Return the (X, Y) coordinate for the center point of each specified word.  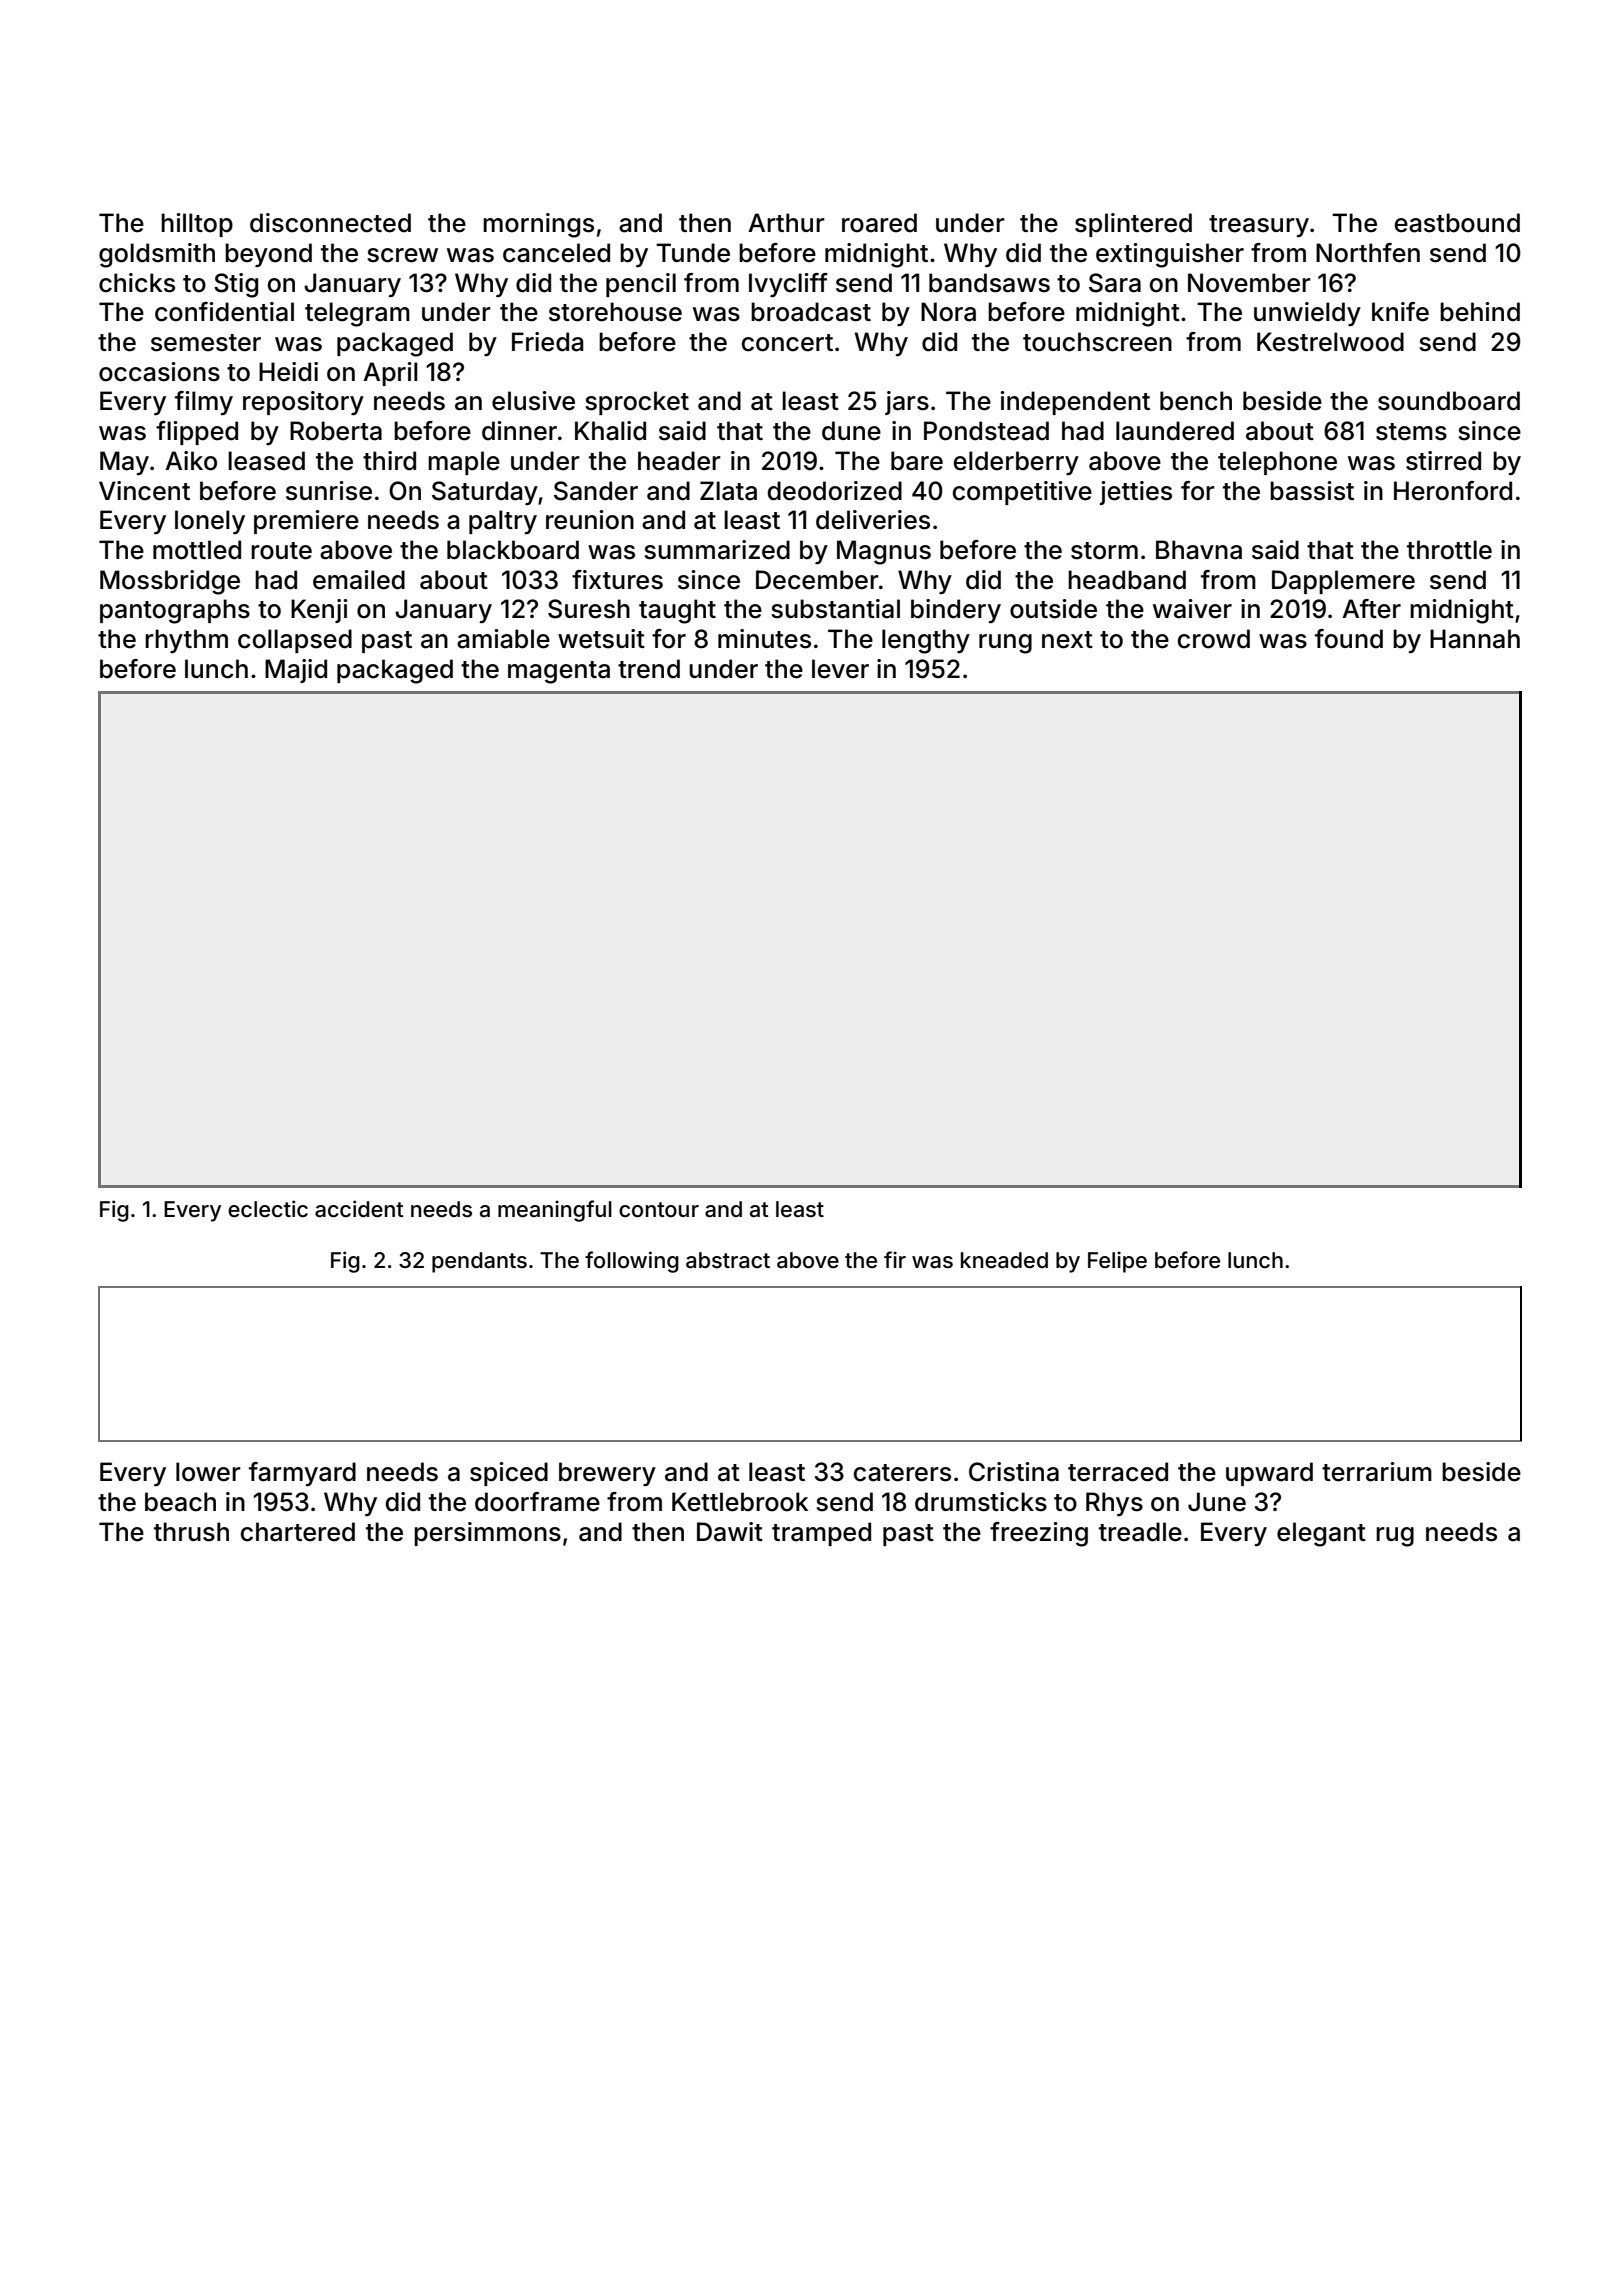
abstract (728, 1260)
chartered (298, 1532)
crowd (1214, 639)
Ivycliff (788, 285)
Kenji (319, 611)
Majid (296, 671)
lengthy (926, 641)
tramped (821, 1534)
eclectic (268, 1209)
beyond (268, 255)
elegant (1321, 1534)
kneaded (1004, 1260)
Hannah (1475, 639)
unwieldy (1307, 314)
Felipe (1117, 1262)
